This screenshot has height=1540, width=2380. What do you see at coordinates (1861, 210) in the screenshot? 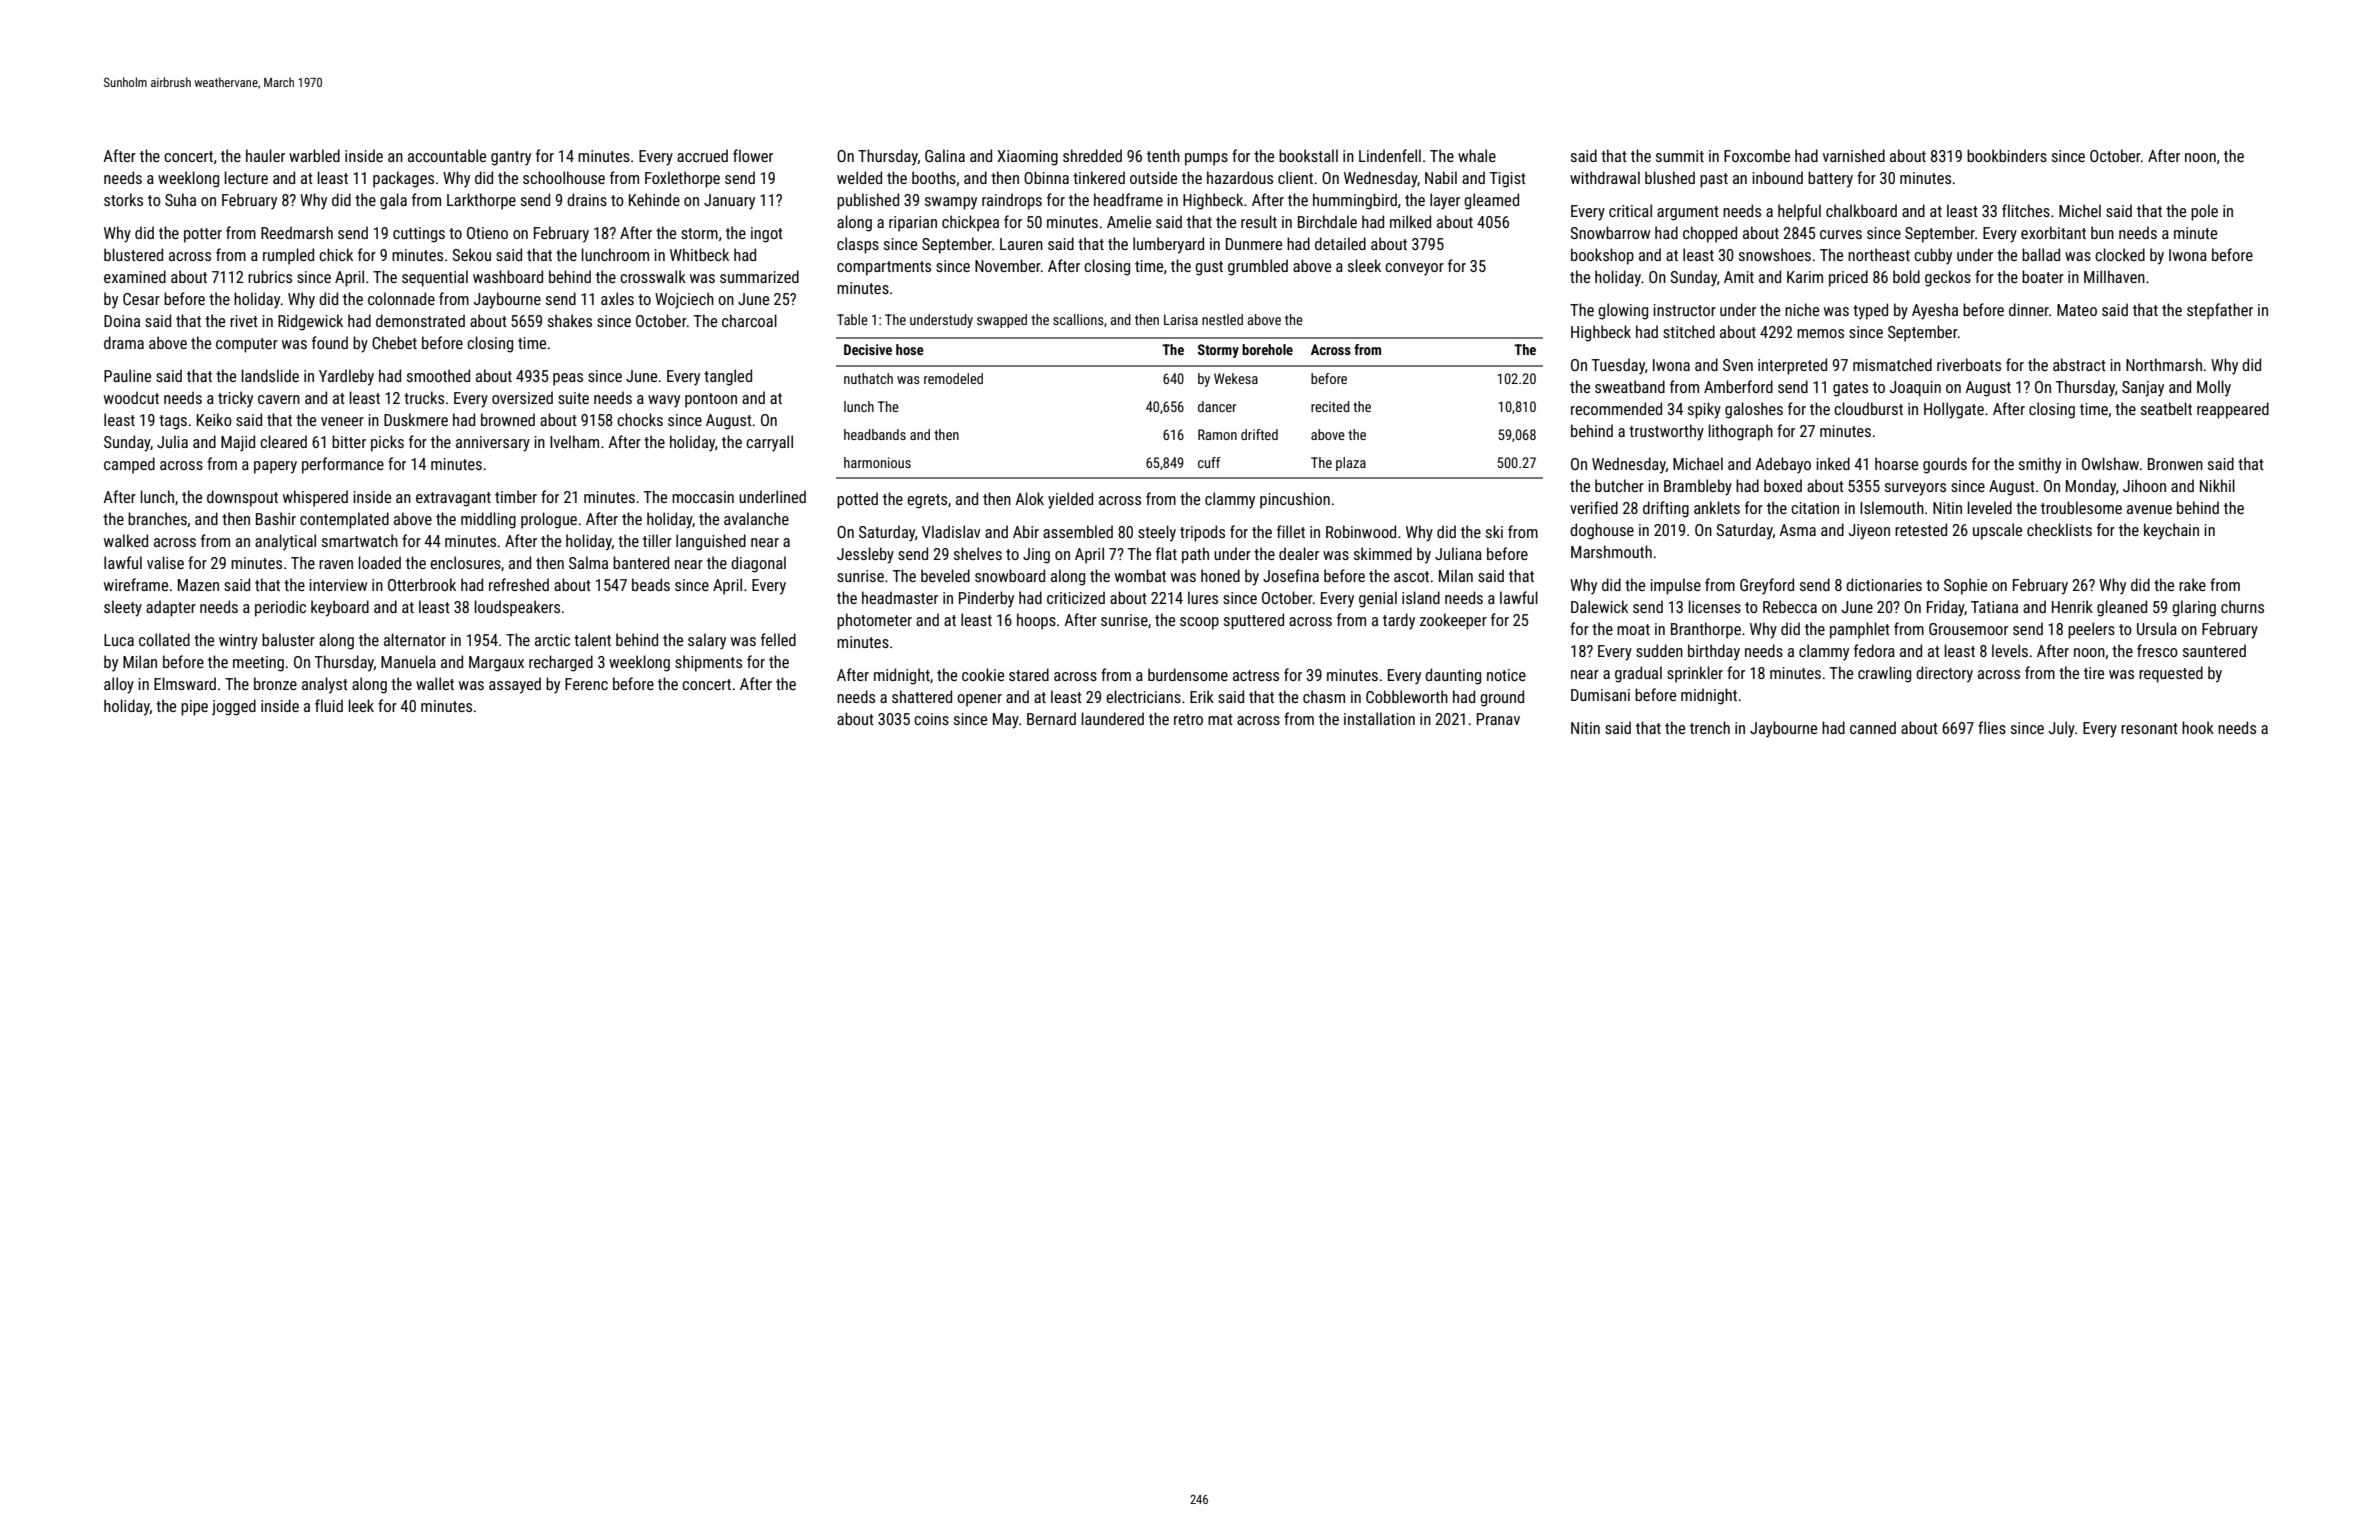
I see `chalkboard` at bounding box center [1861, 210].
